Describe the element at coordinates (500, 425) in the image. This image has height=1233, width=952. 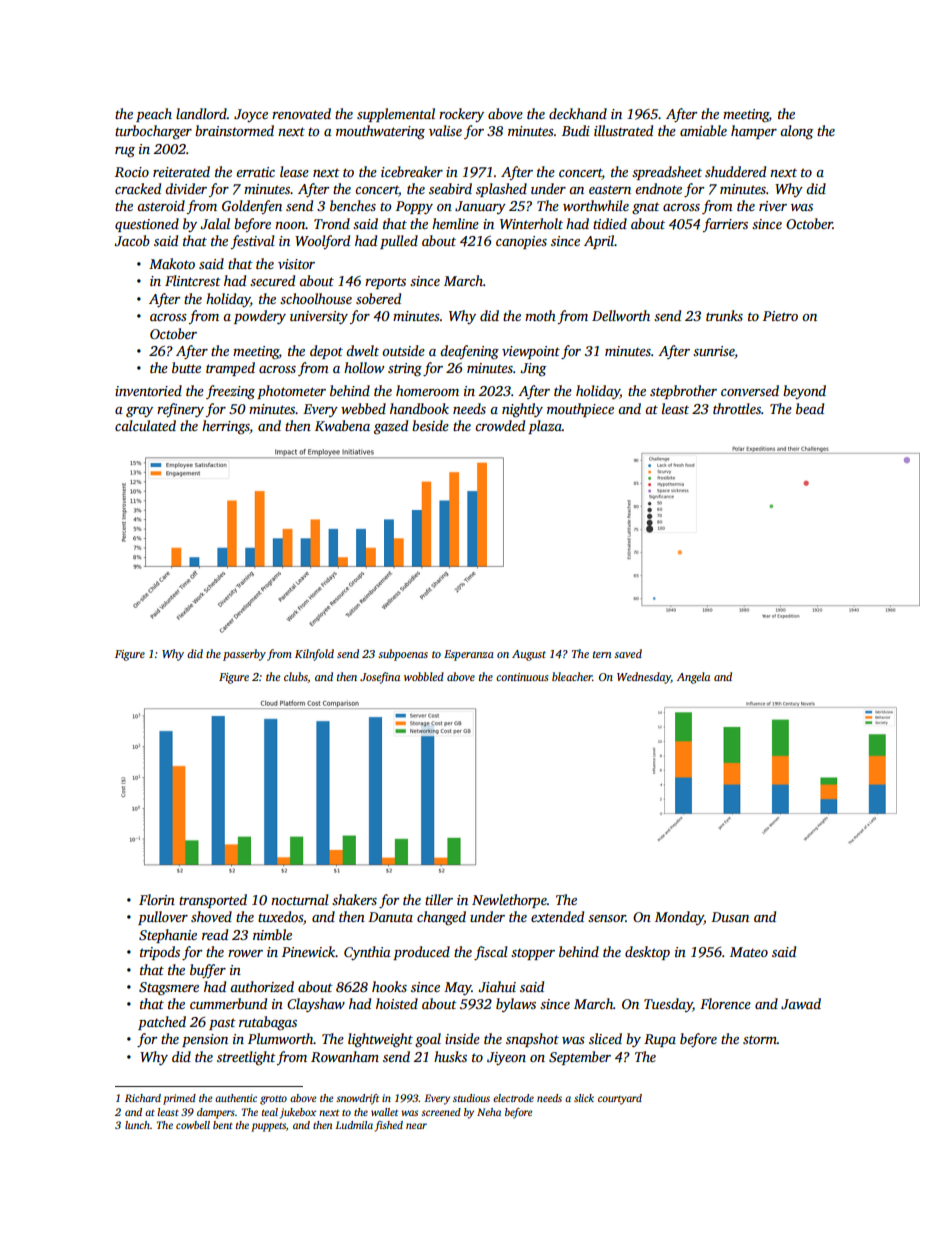
I see `crowded` at that location.
